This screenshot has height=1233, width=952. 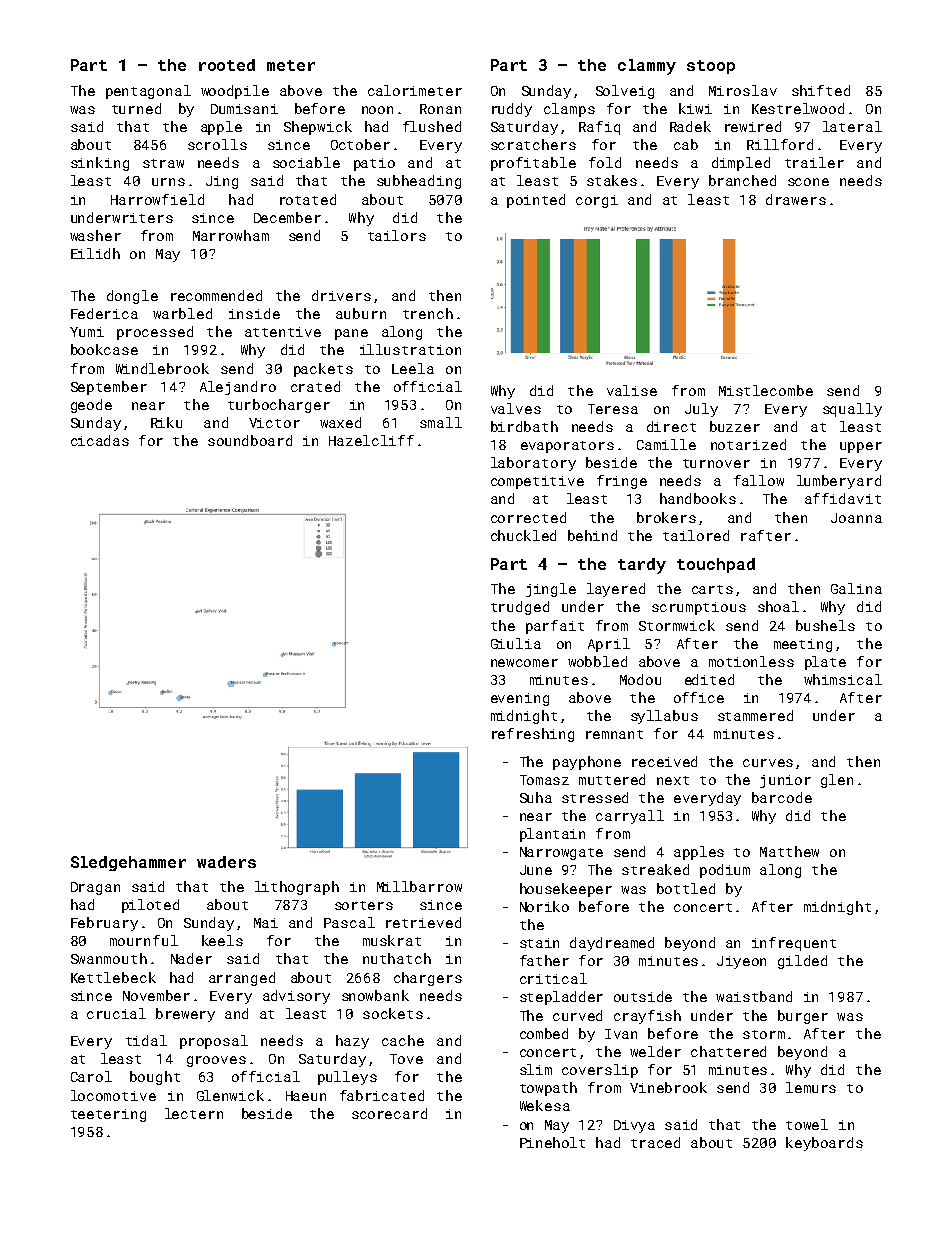 I want to click on Eilidh, so click(x=95, y=253).
